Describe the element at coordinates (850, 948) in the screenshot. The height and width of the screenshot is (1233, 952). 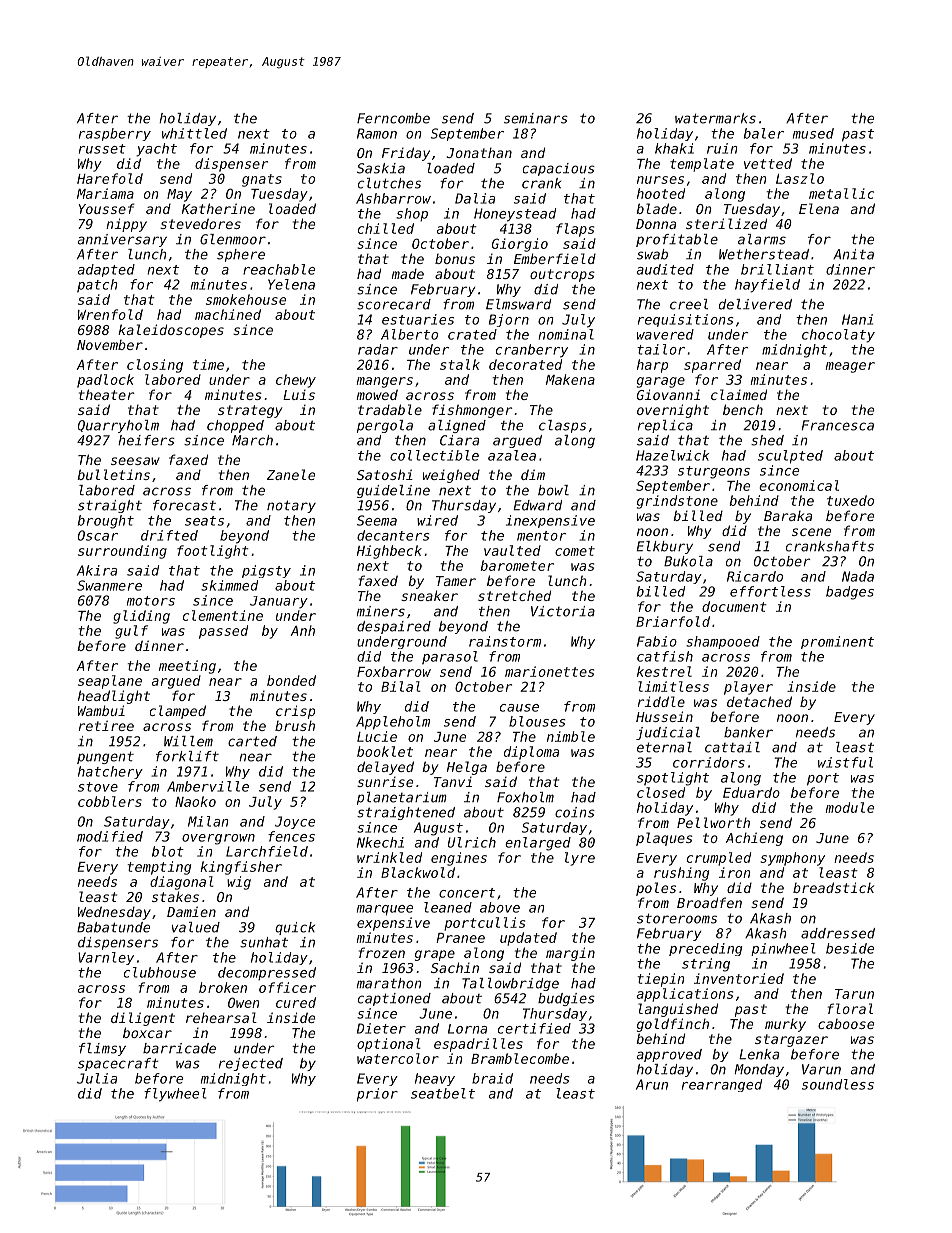
I see `beside` at that location.
